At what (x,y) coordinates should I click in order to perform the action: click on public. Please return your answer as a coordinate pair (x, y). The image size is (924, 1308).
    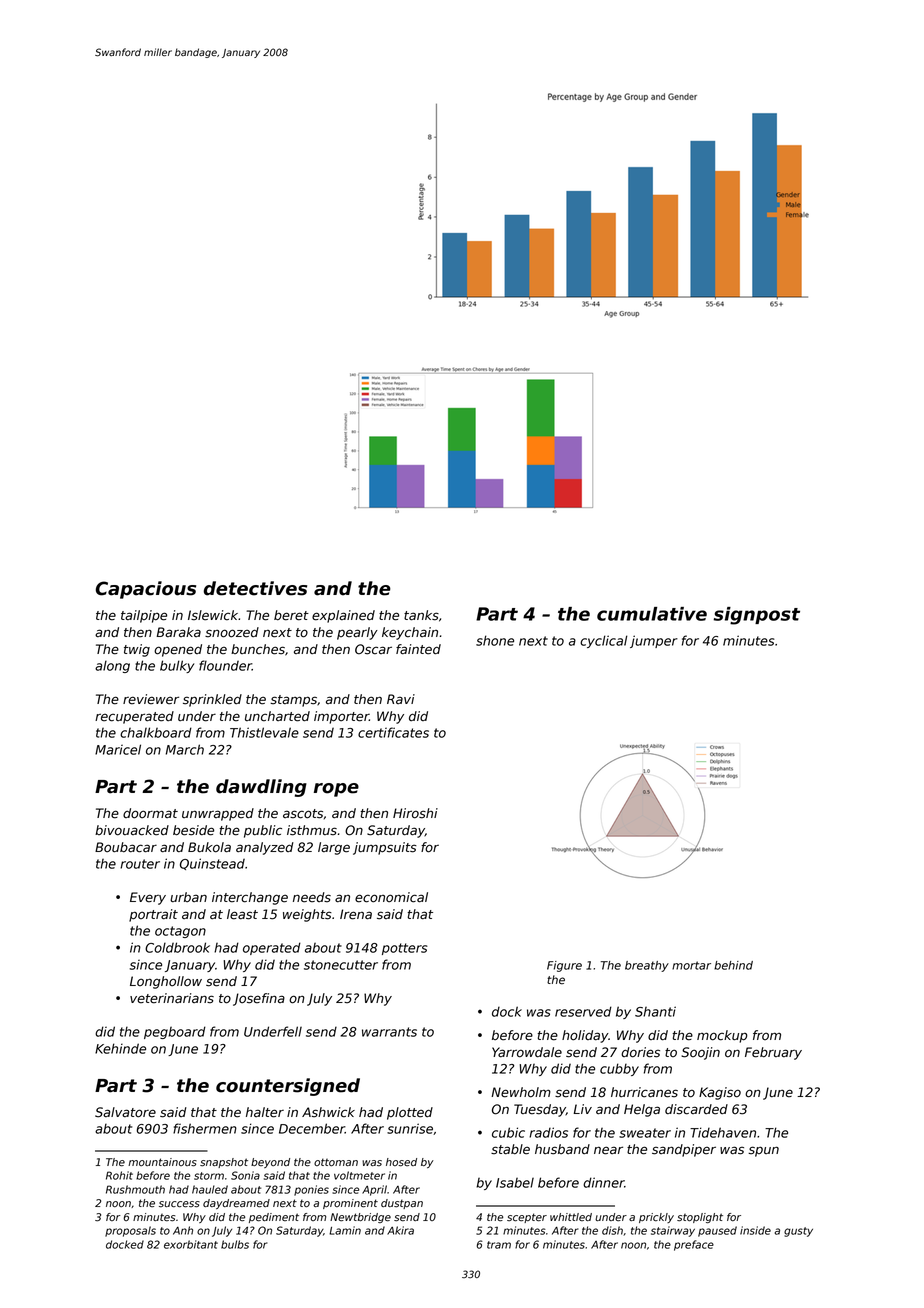
    Looking at the image, I should click on (263, 831).
